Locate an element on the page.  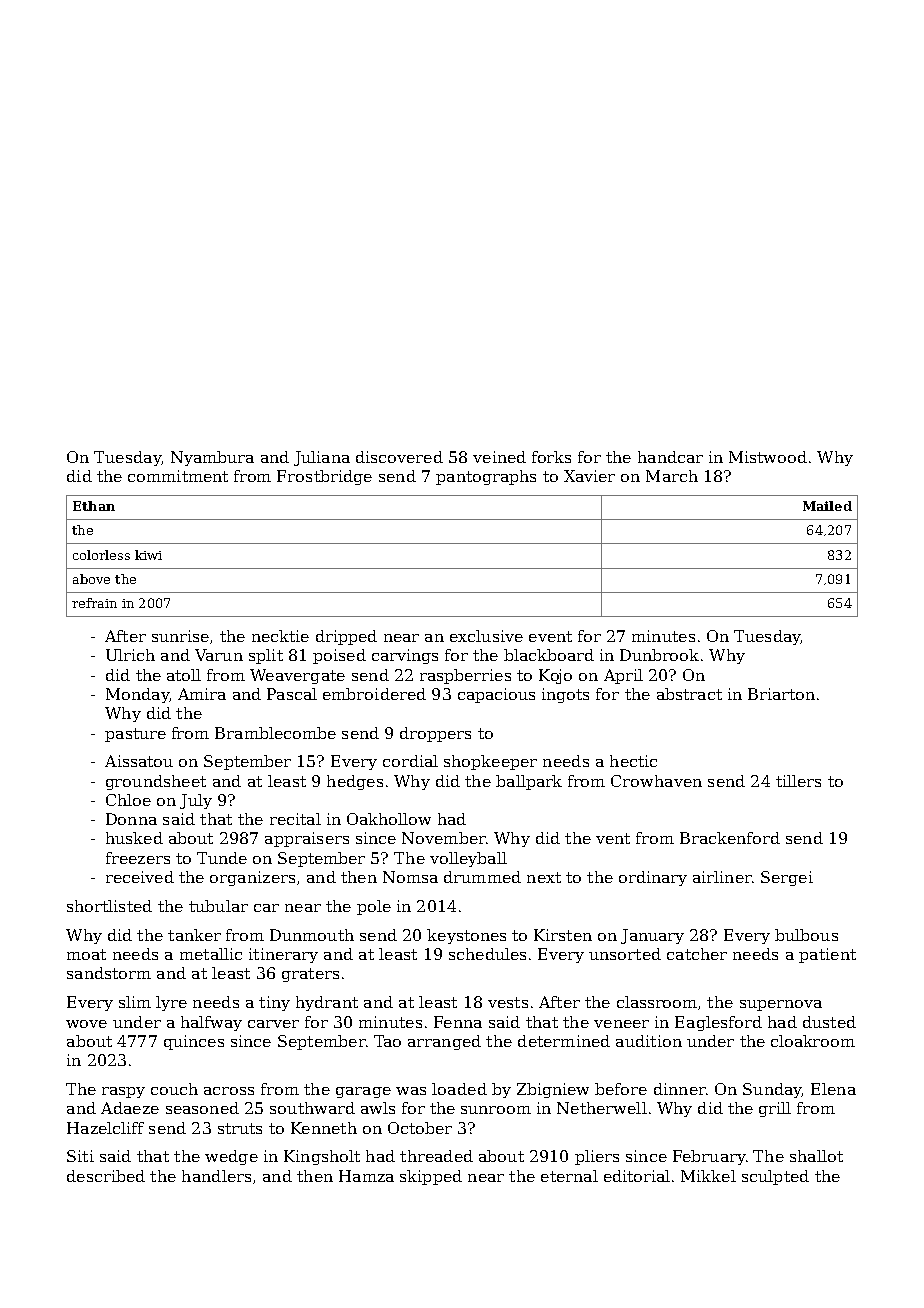
July is located at coordinates (196, 801).
